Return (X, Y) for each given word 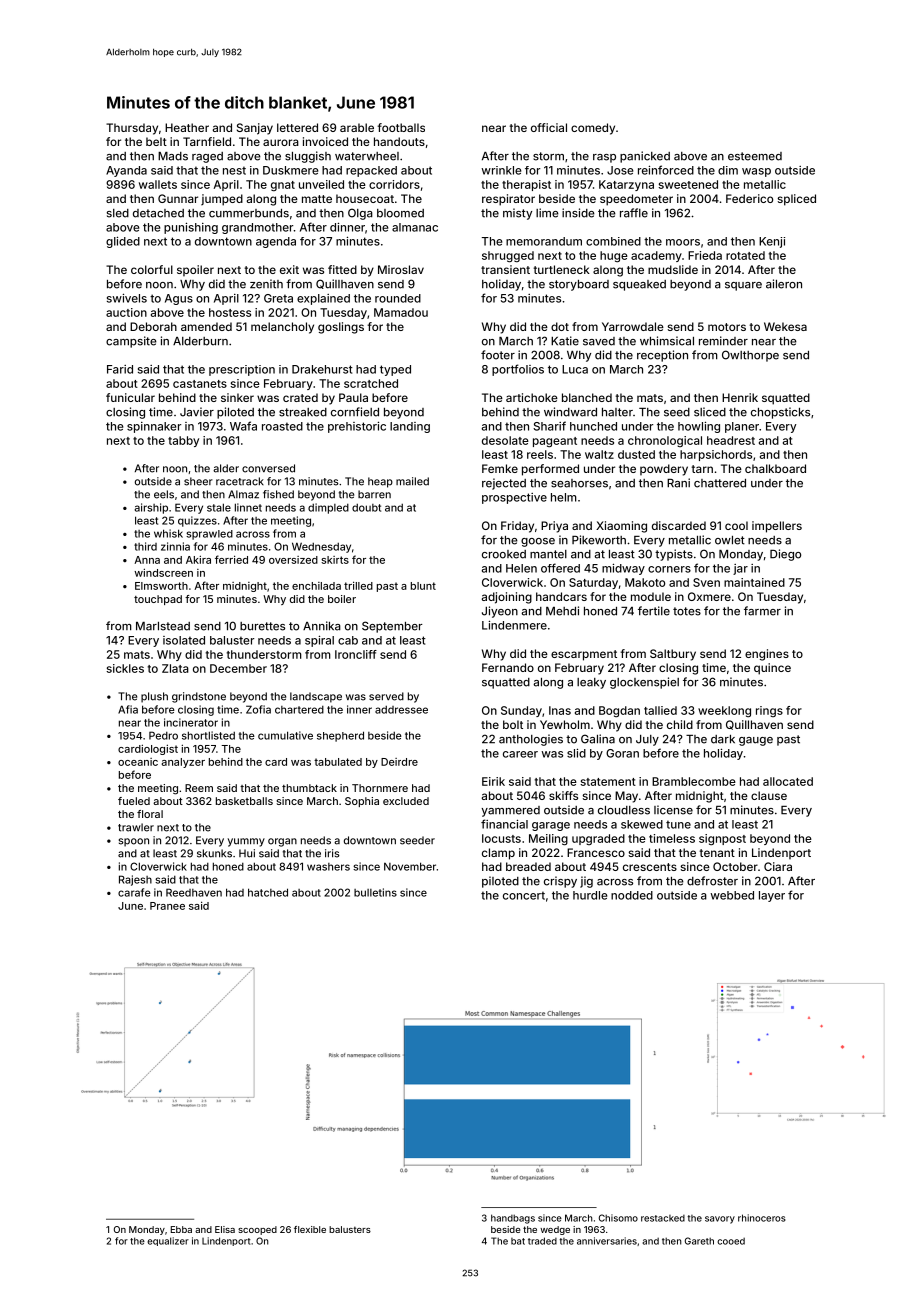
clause (769, 795)
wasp (756, 172)
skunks (214, 853)
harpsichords (716, 455)
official (549, 127)
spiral (319, 641)
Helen (521, 568)
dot (560, 326)
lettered (297, 127)
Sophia (362, 802)
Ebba (181, 1229)
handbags (513, 1219)
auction (126, 312)
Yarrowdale (633, 326)
